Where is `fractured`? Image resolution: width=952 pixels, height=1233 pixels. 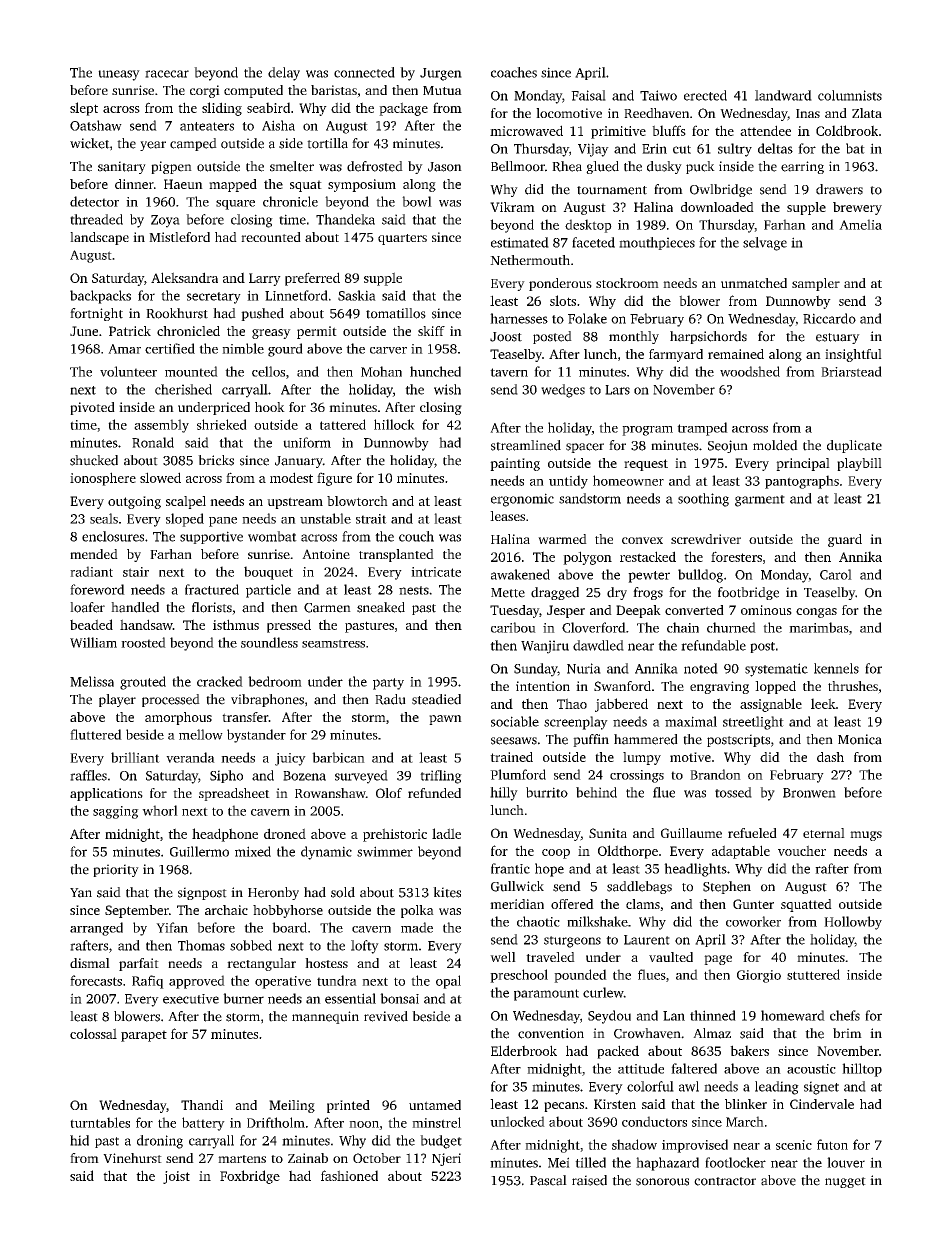 fractured is located at coordinates (212, 589).
